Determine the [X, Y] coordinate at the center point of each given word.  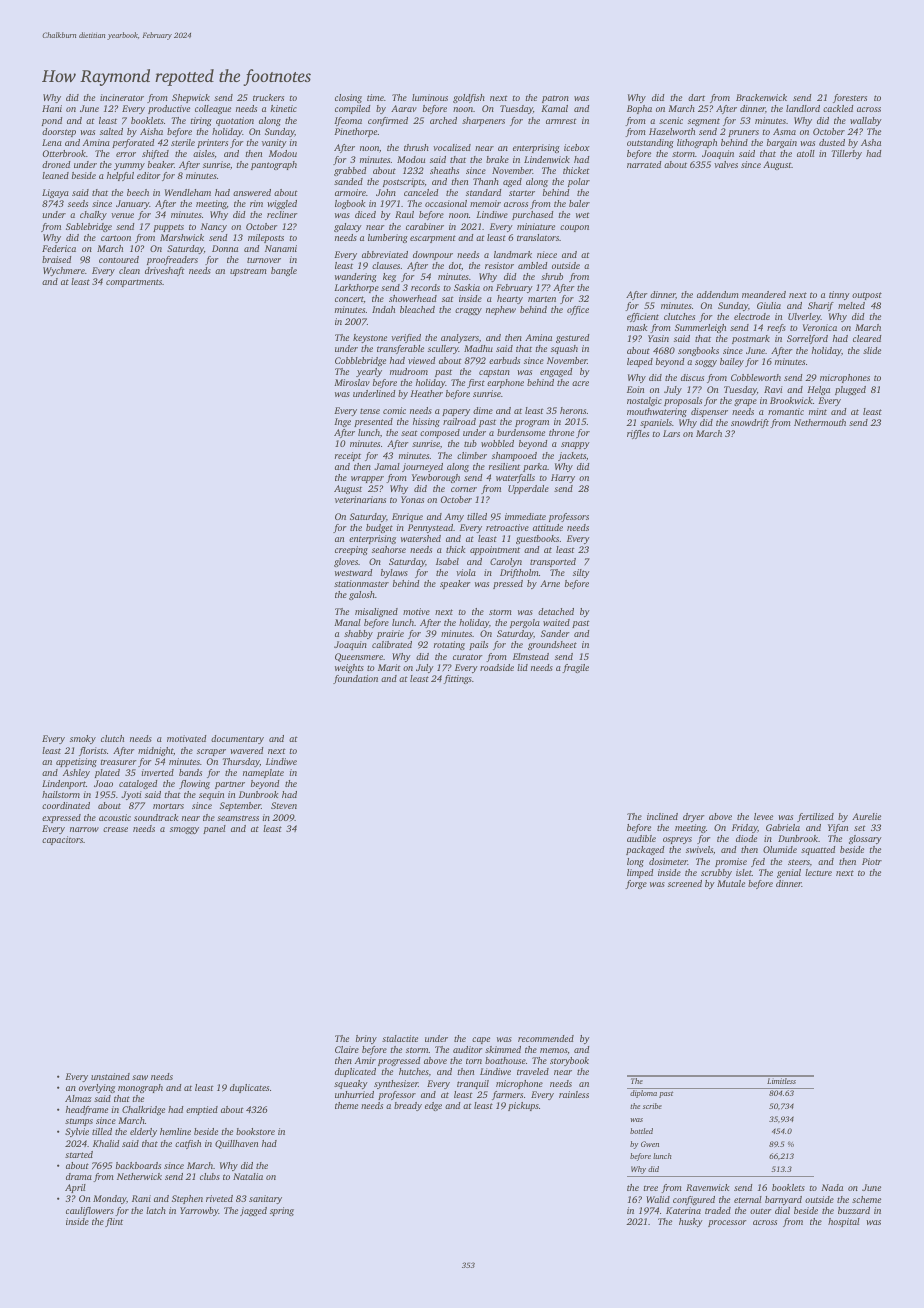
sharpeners [483, 121]
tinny [839, 295]
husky [691, 1222]
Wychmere [64, 271]
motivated [187, 738]
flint [114, 1222]
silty [581, 573]
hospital [844, 1222]
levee [763, 816]
